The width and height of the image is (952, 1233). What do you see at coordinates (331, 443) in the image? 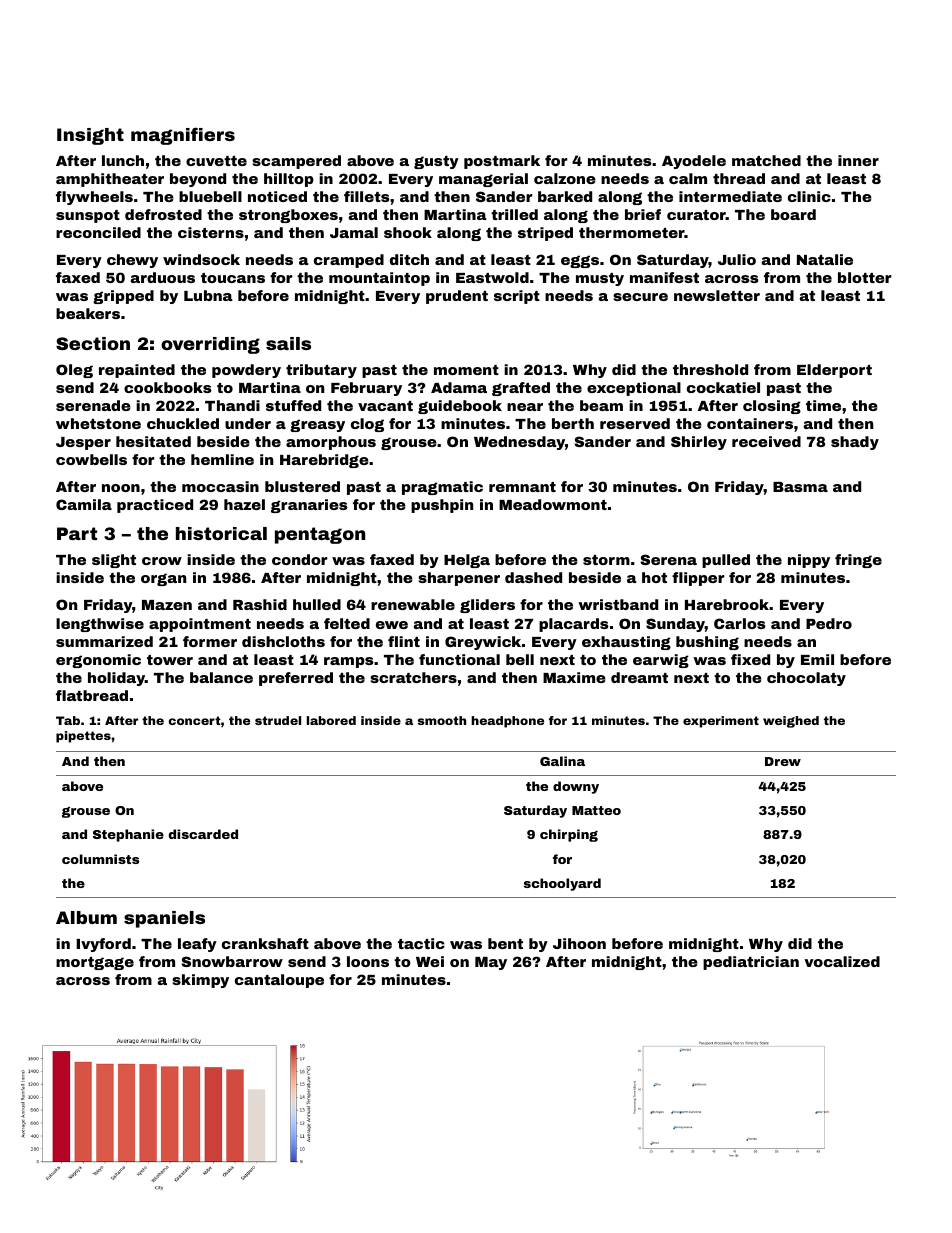
I see `amorphous` at bounding box center [331, 443].
